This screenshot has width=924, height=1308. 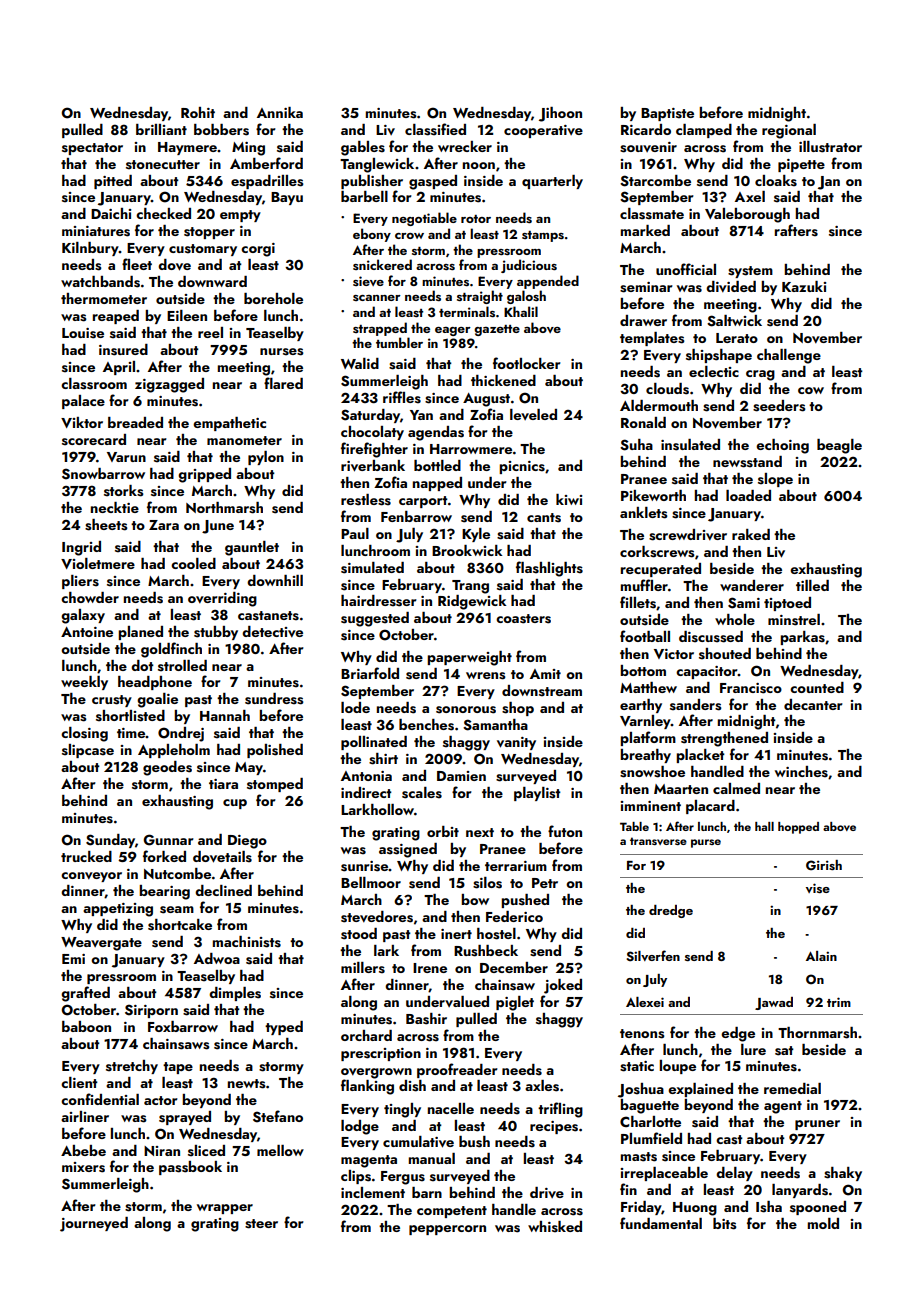 What do you see at coordinates (187, 148) in the screenshot?
I see `Haymere` at bounding box center [187, 148].
